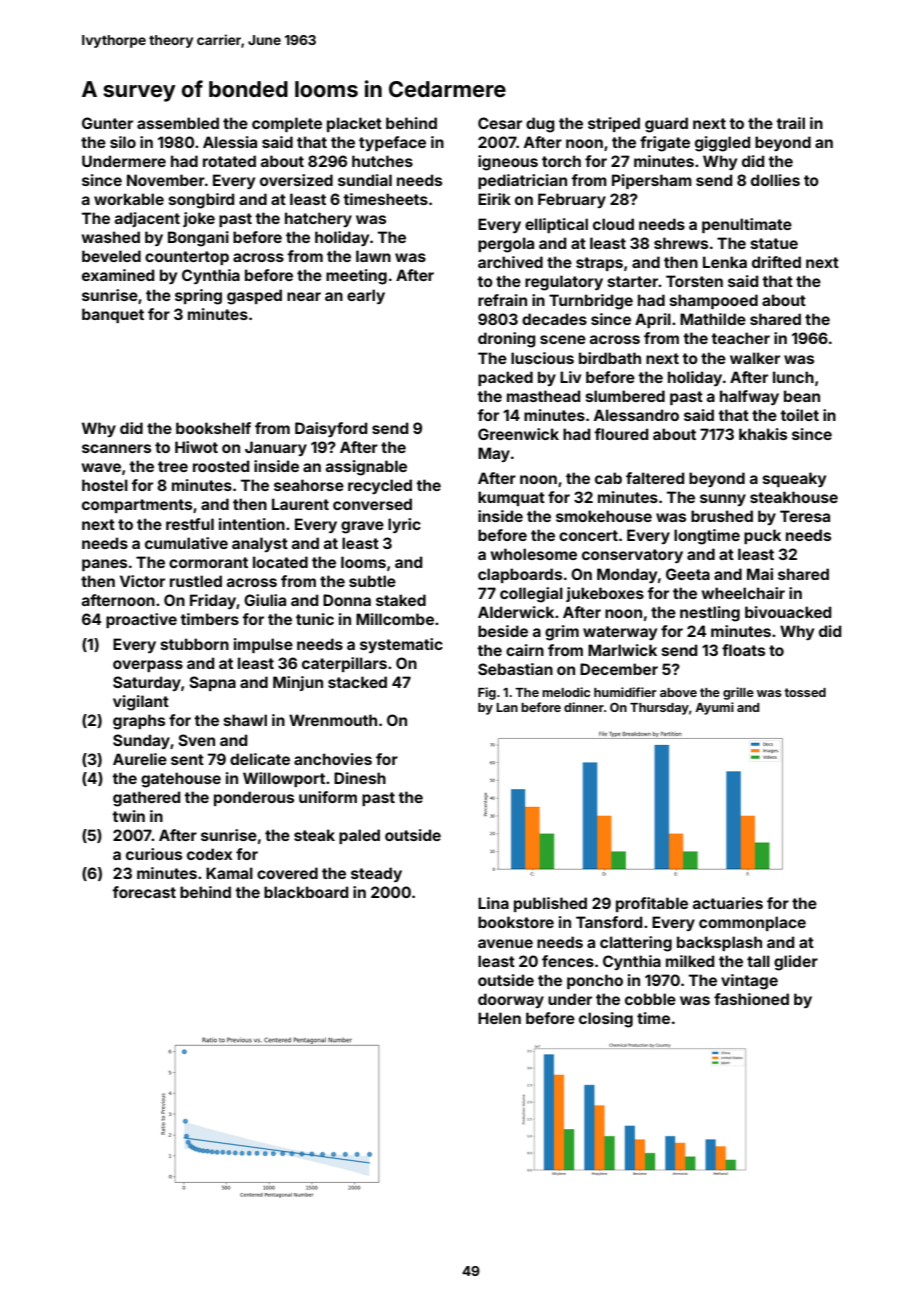 This screenshot has height=1308, width=924. What do you see at coordinates (694, 281) in the screenshot?
I see `Torsten` at bounding box center [694, 281].
